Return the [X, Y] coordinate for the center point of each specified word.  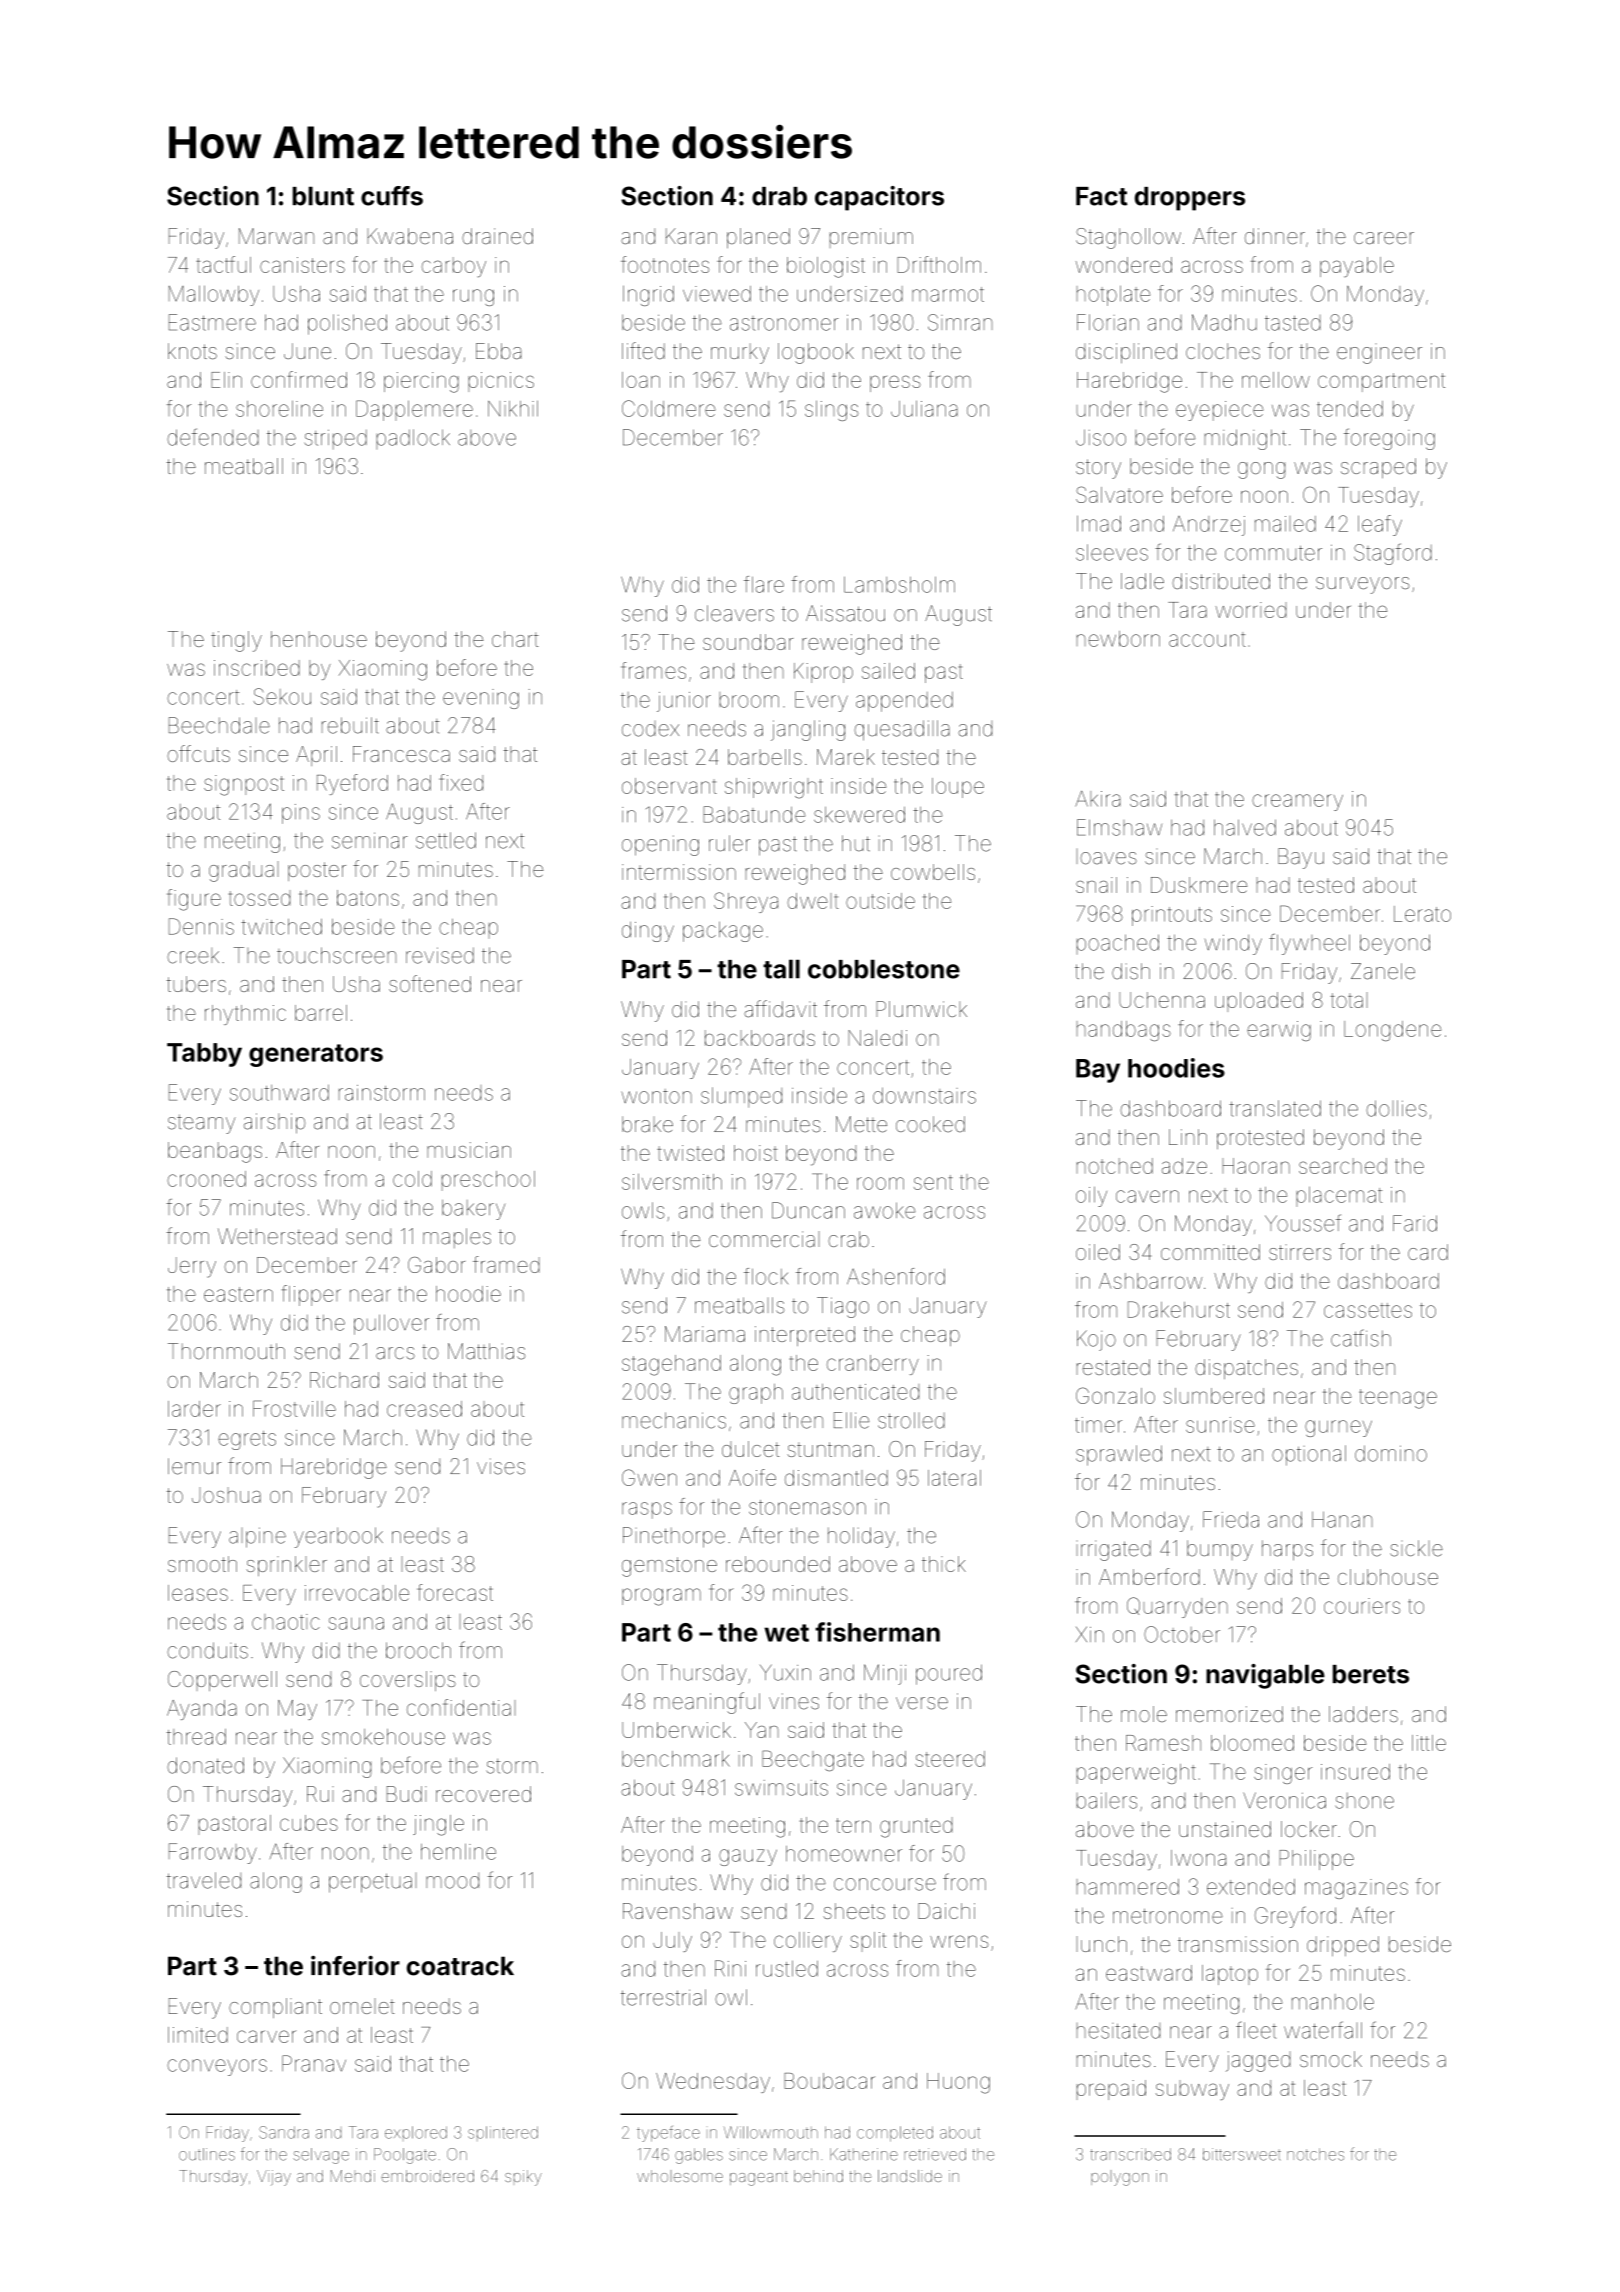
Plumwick [921, 1009]
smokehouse [383, 1737]
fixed [461, 782]
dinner [1275, 236]
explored [416, 2132]
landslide [910, 2176]
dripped [1343, 1946]
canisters [302, 265]
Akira [1098, 799]
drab [779, 196]
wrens [959, 1941]
